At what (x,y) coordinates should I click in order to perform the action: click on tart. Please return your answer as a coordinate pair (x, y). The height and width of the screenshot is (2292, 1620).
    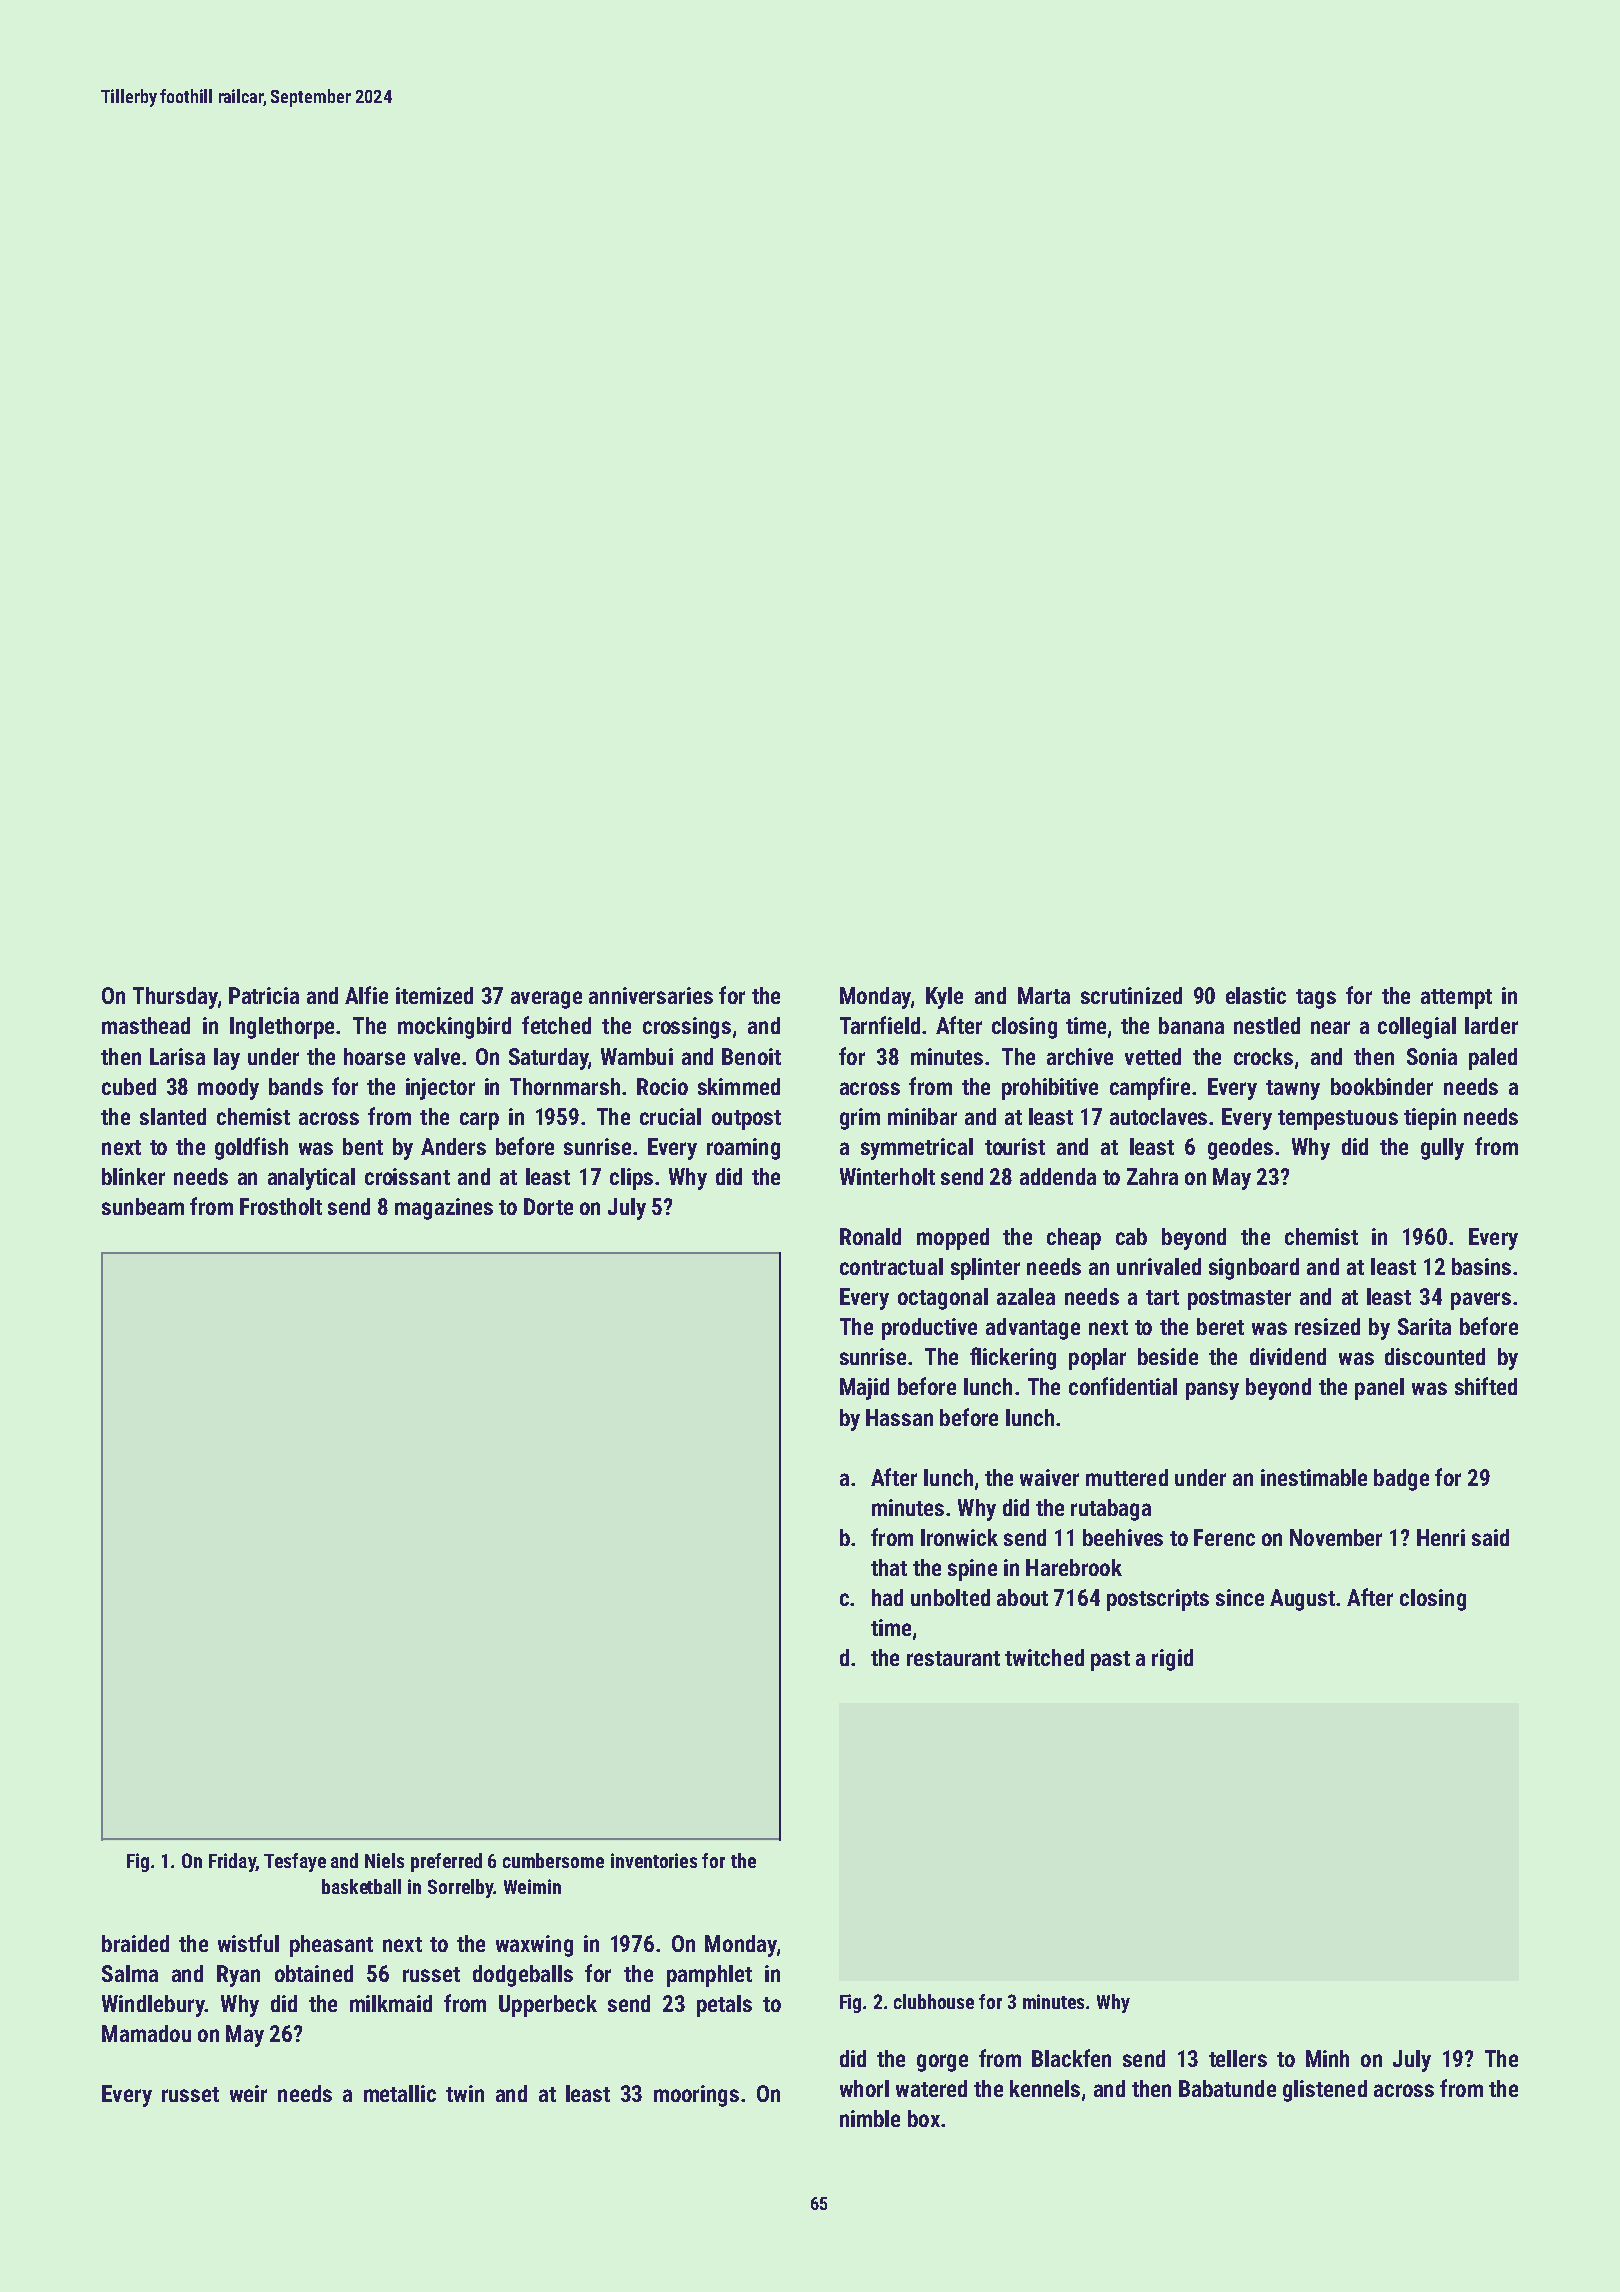
    Looking at the image, I should click on (1162, 1297).
